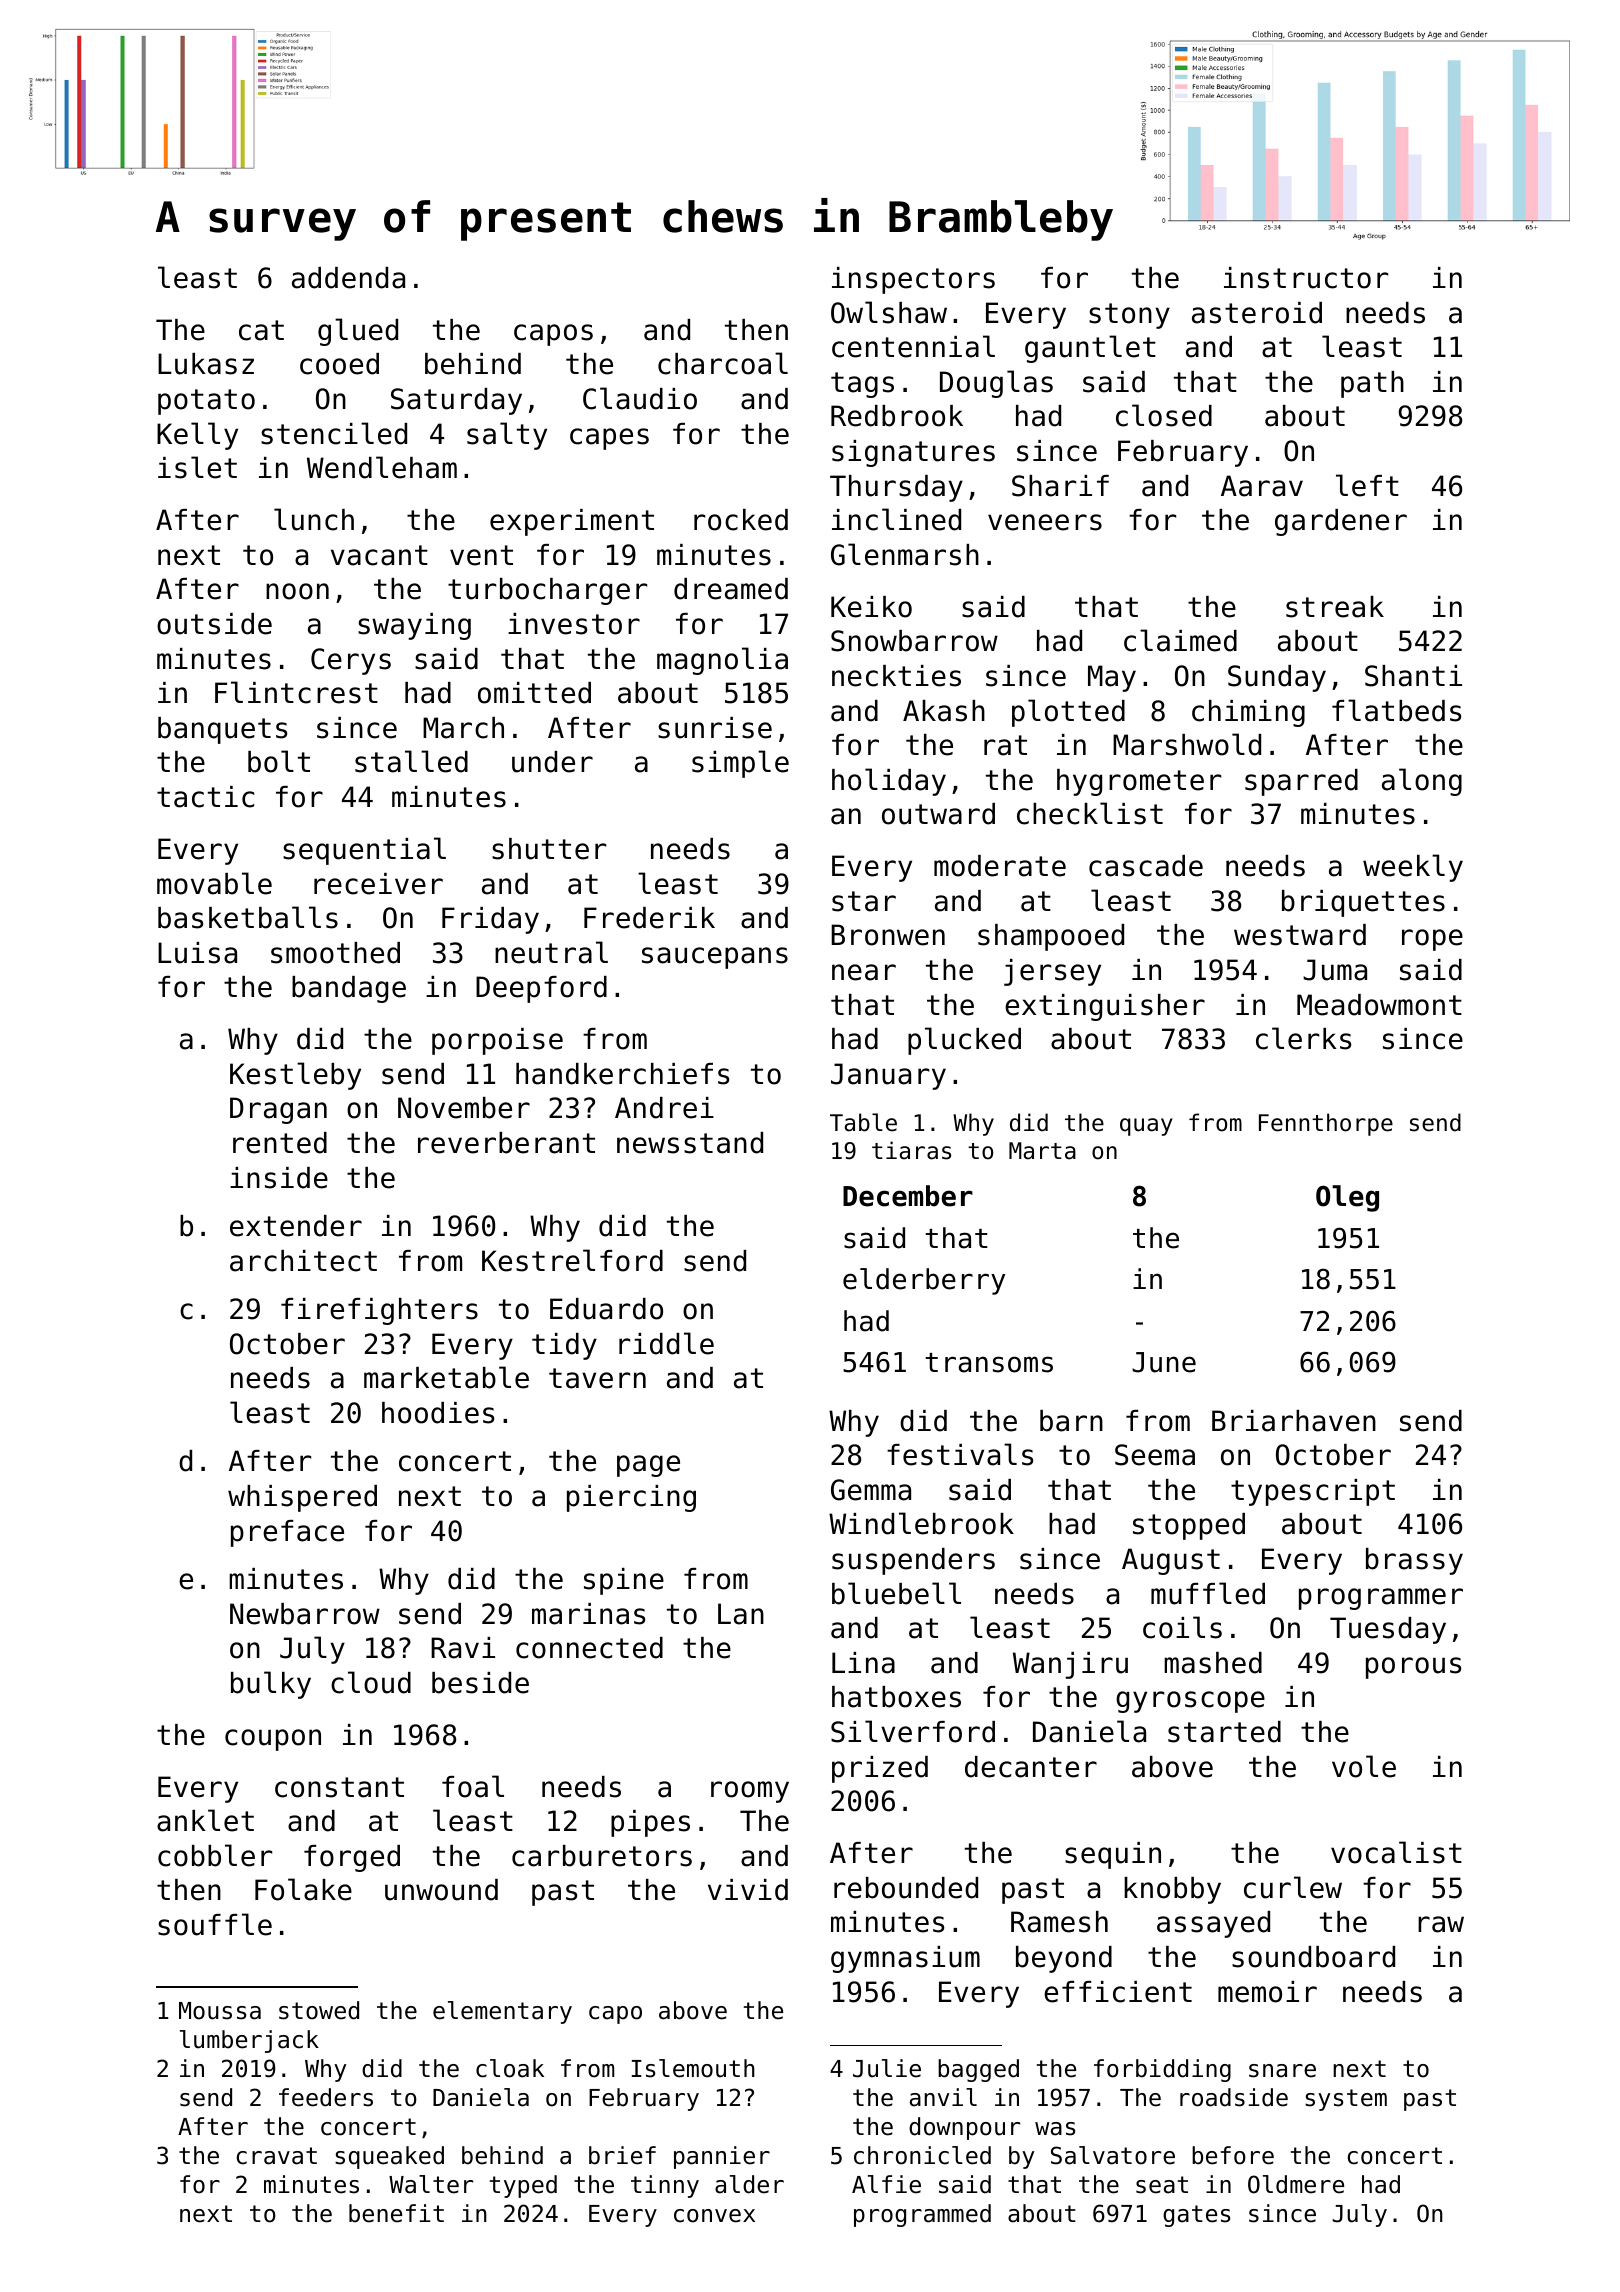 The width and height of the screenshot is (1620, 2292). Describe the element at coordinates (348, 278) in the screenshot. I see `addenda` at that location.
